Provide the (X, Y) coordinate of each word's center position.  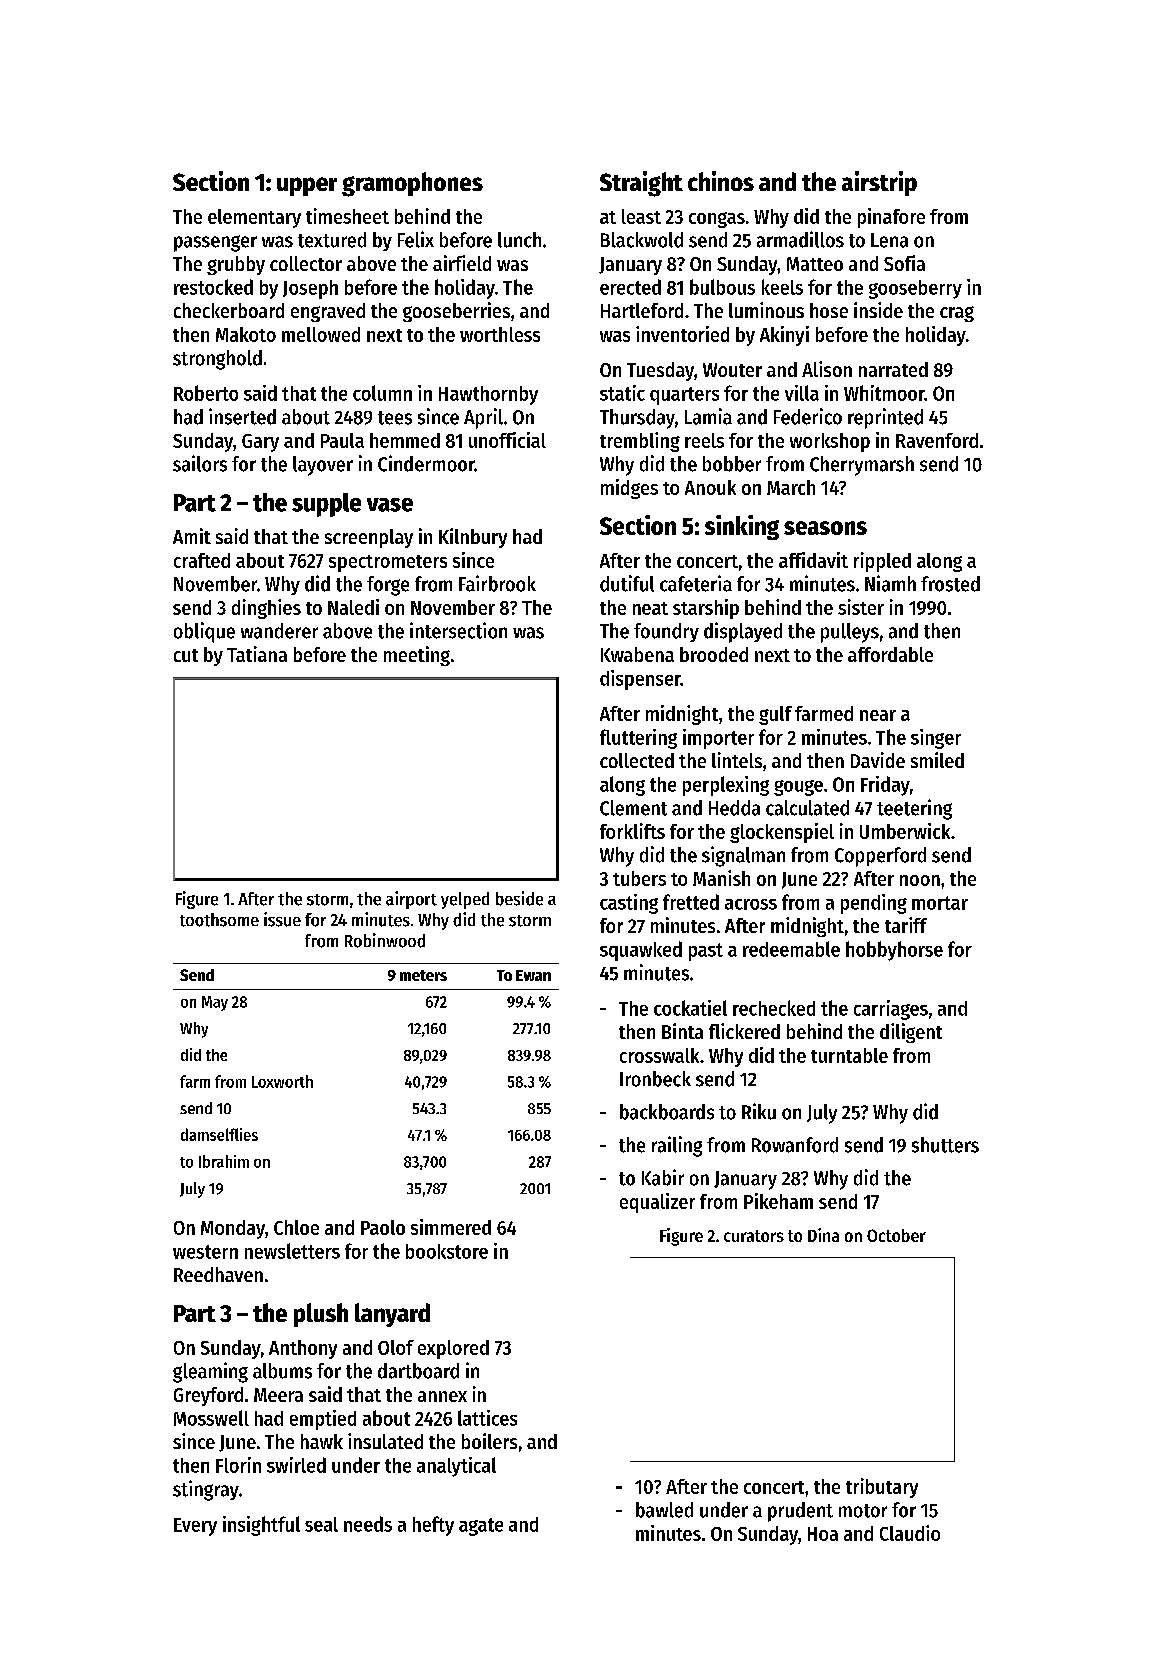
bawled (664, 1510)
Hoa (823, 1534)
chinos (721, 181)
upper (307, 186)
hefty (433, 1526)
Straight (641, 184)
